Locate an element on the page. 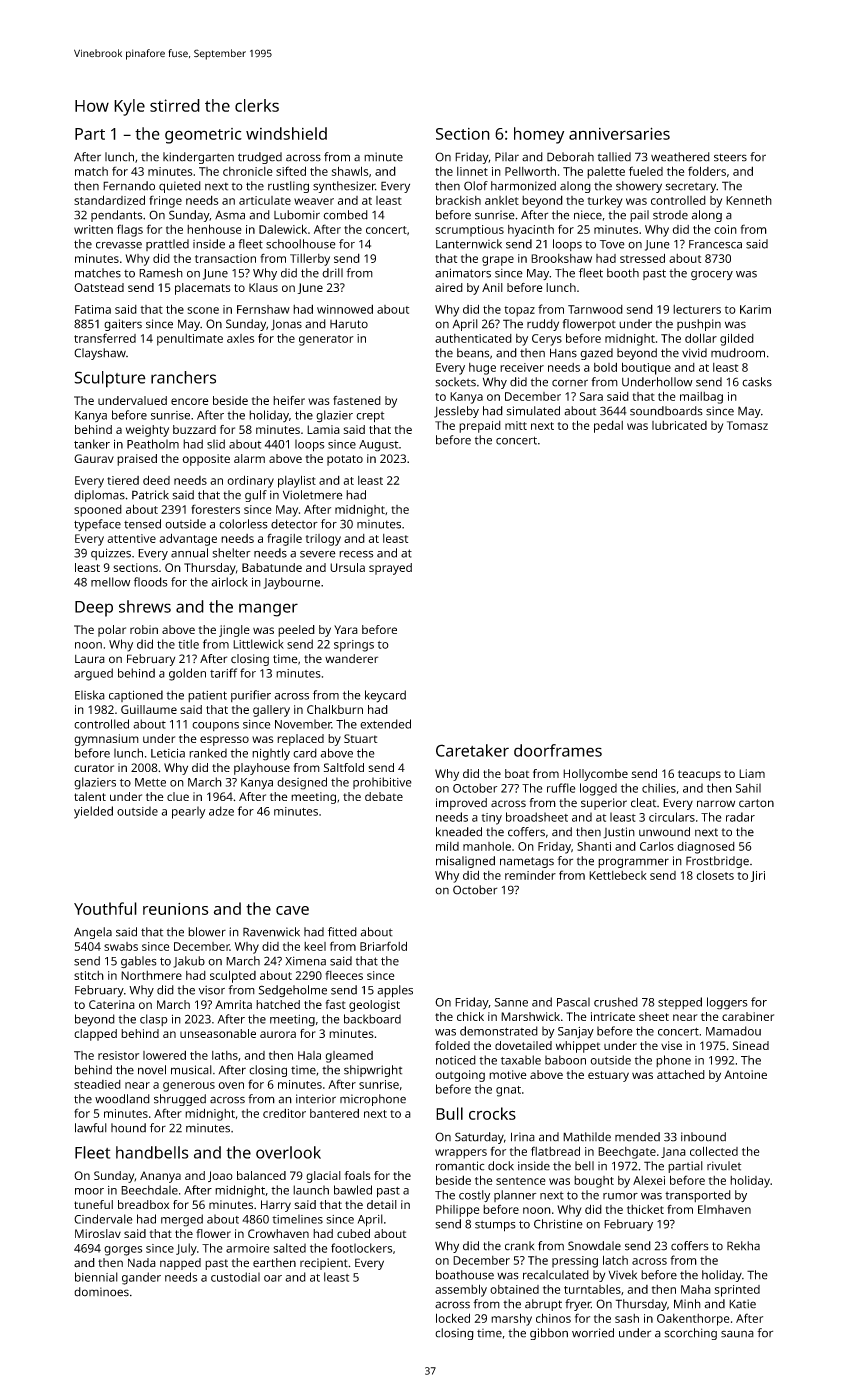 This page has height=1400, width=849. rivulet is located at coordinates (724, 1166).
